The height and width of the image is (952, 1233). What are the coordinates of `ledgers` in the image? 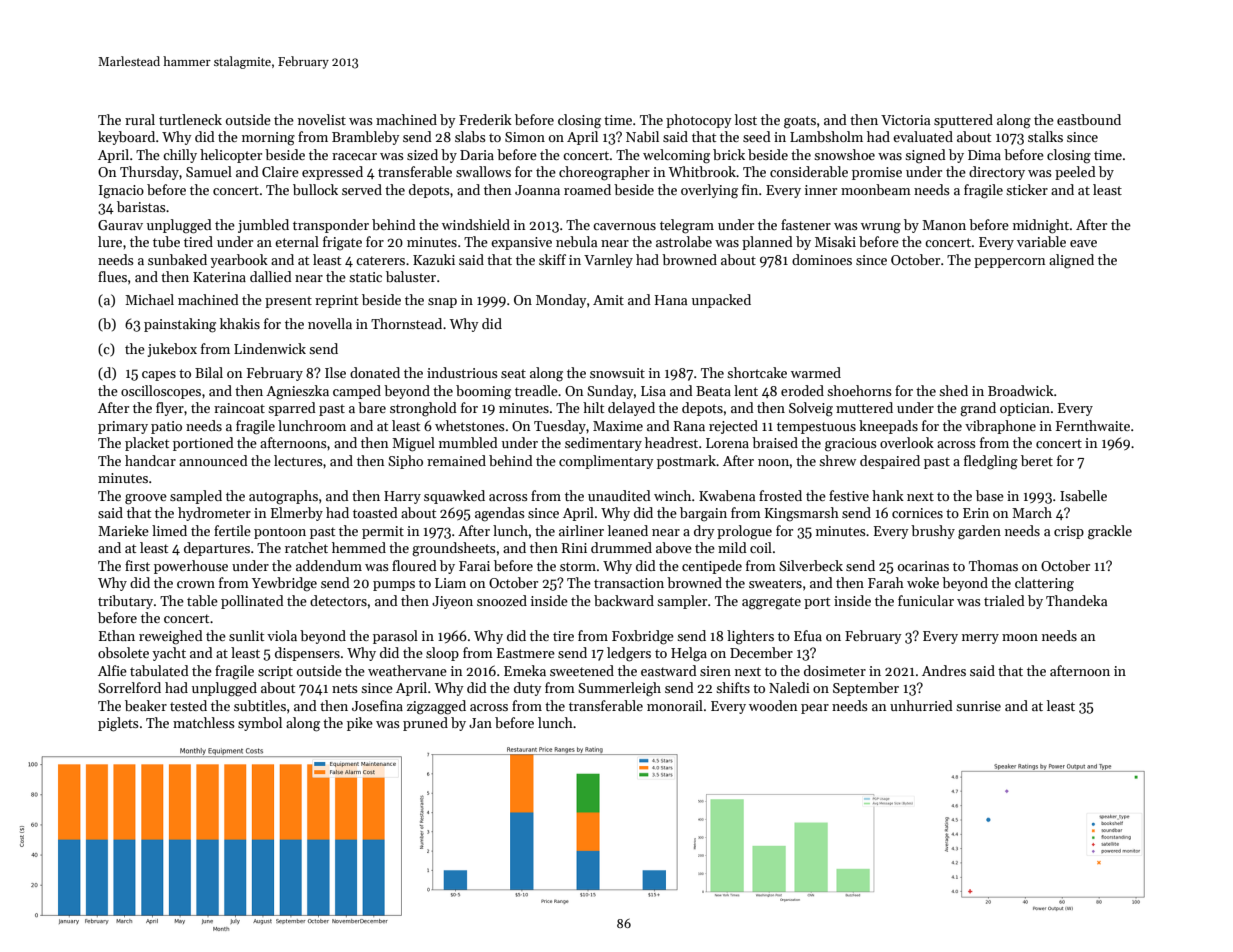 It's located at (629, 654).
